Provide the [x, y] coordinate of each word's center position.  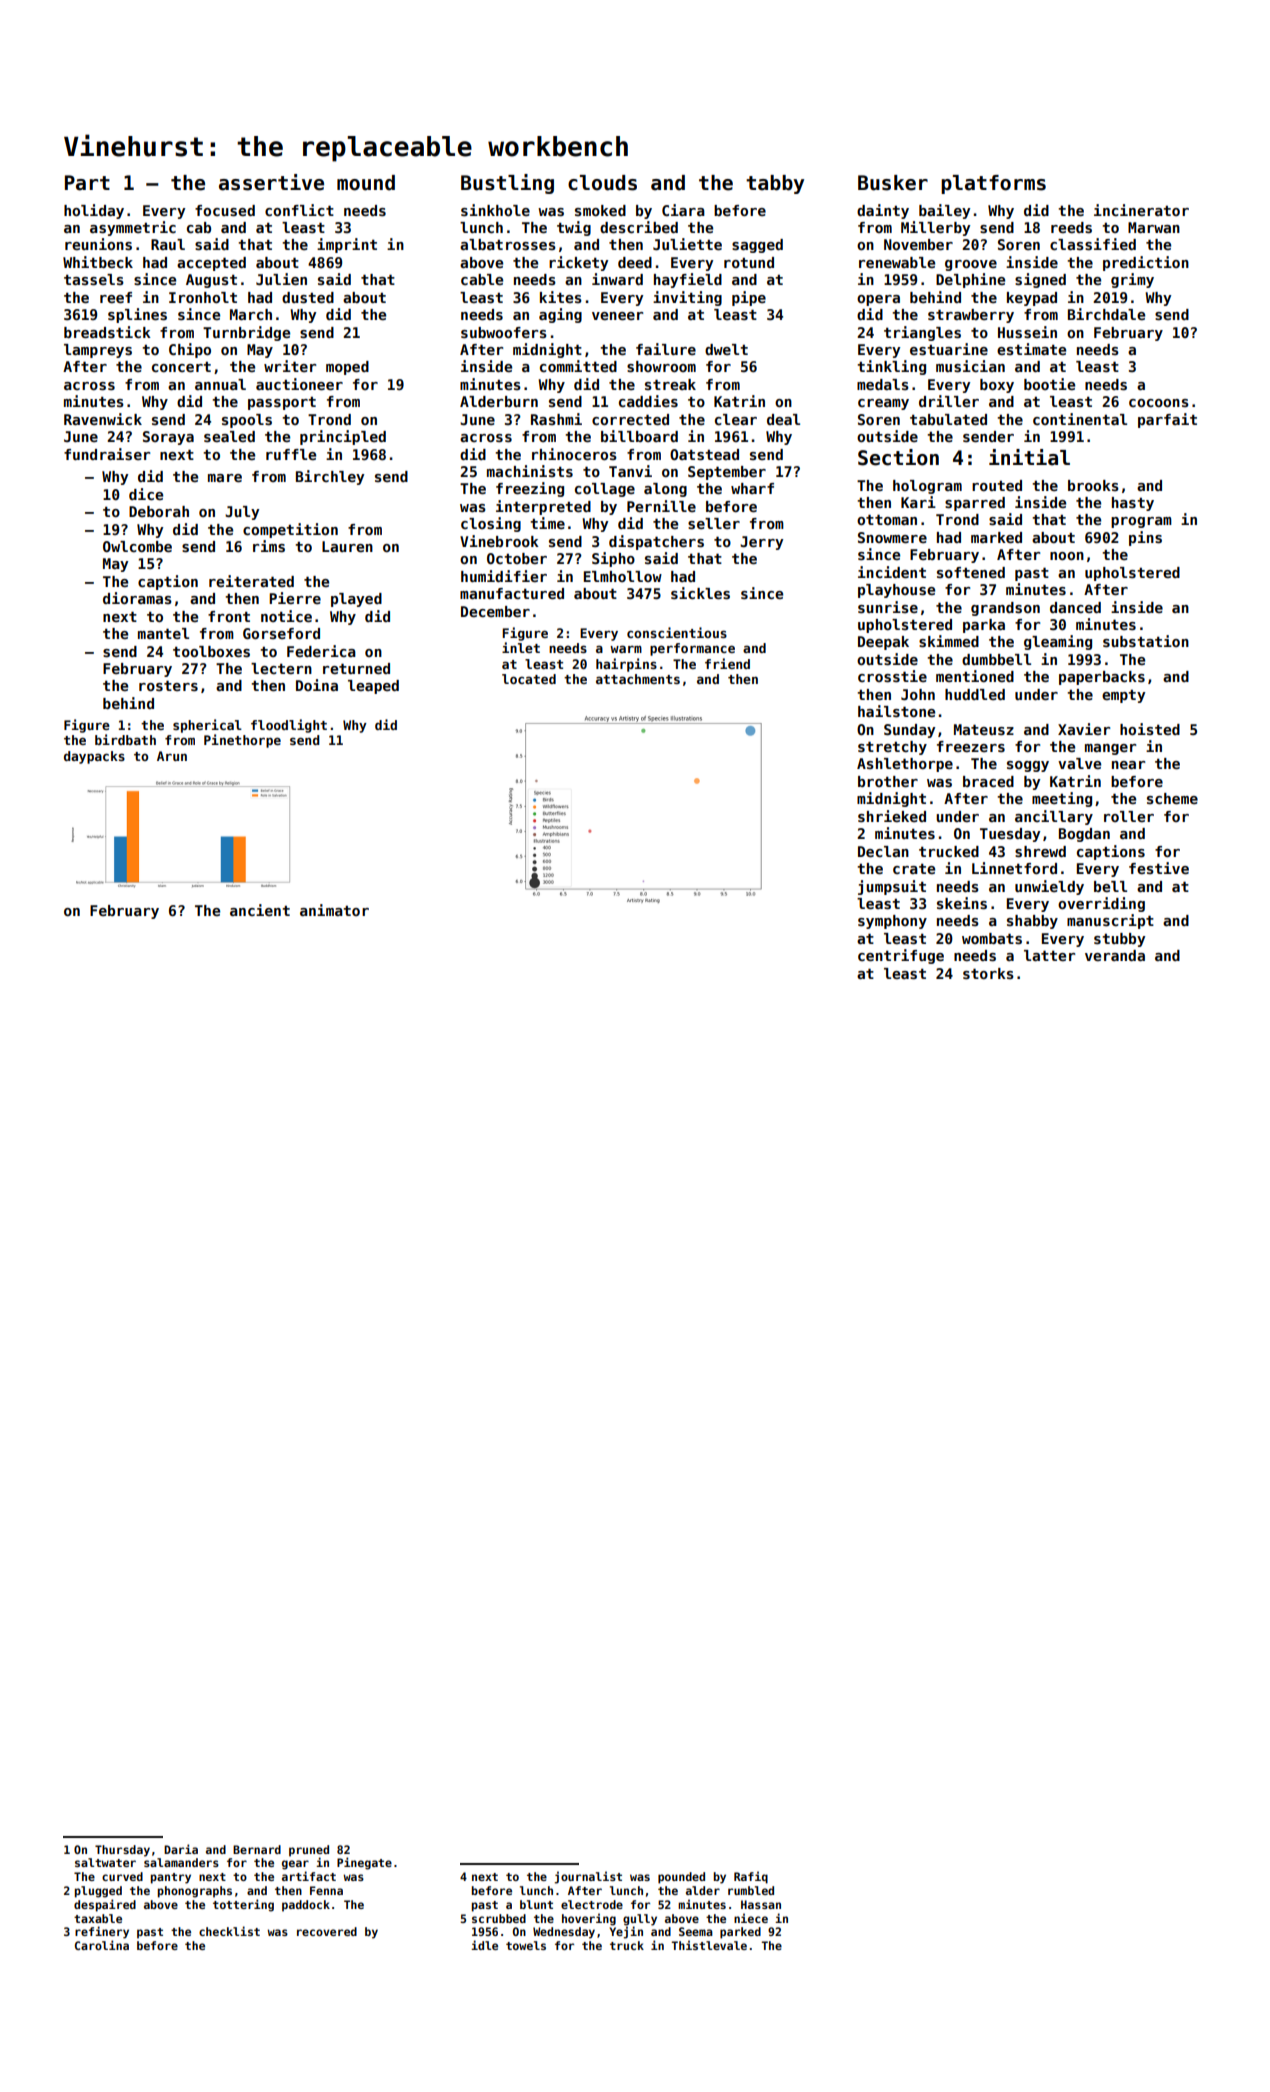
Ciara [683, 210]
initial [1029, 457]
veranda [1115, 955]
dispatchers [656, 542]
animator [334, 910]
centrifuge [901, 956]
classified [1093, 244]
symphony [892, 922]
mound [366, 183]
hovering [589, 1919]
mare [225, 478]
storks [988, 973]
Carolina [102, 1945]
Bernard [257, 1849]
